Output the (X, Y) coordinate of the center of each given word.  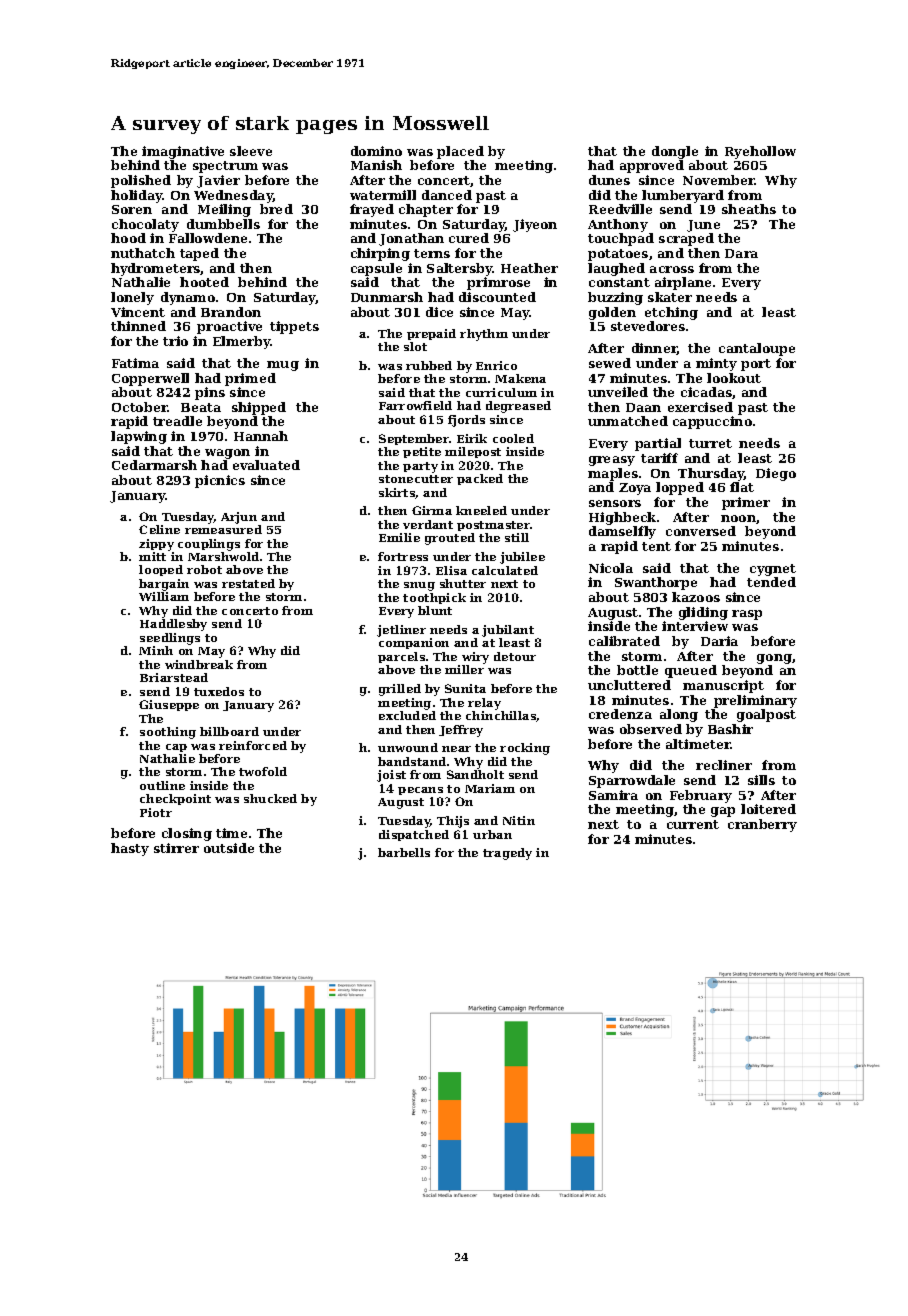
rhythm (484, 335)
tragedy (507, 854)
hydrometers (156, 269)
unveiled (618, 392)
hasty (130, 849)
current (693, 824)
